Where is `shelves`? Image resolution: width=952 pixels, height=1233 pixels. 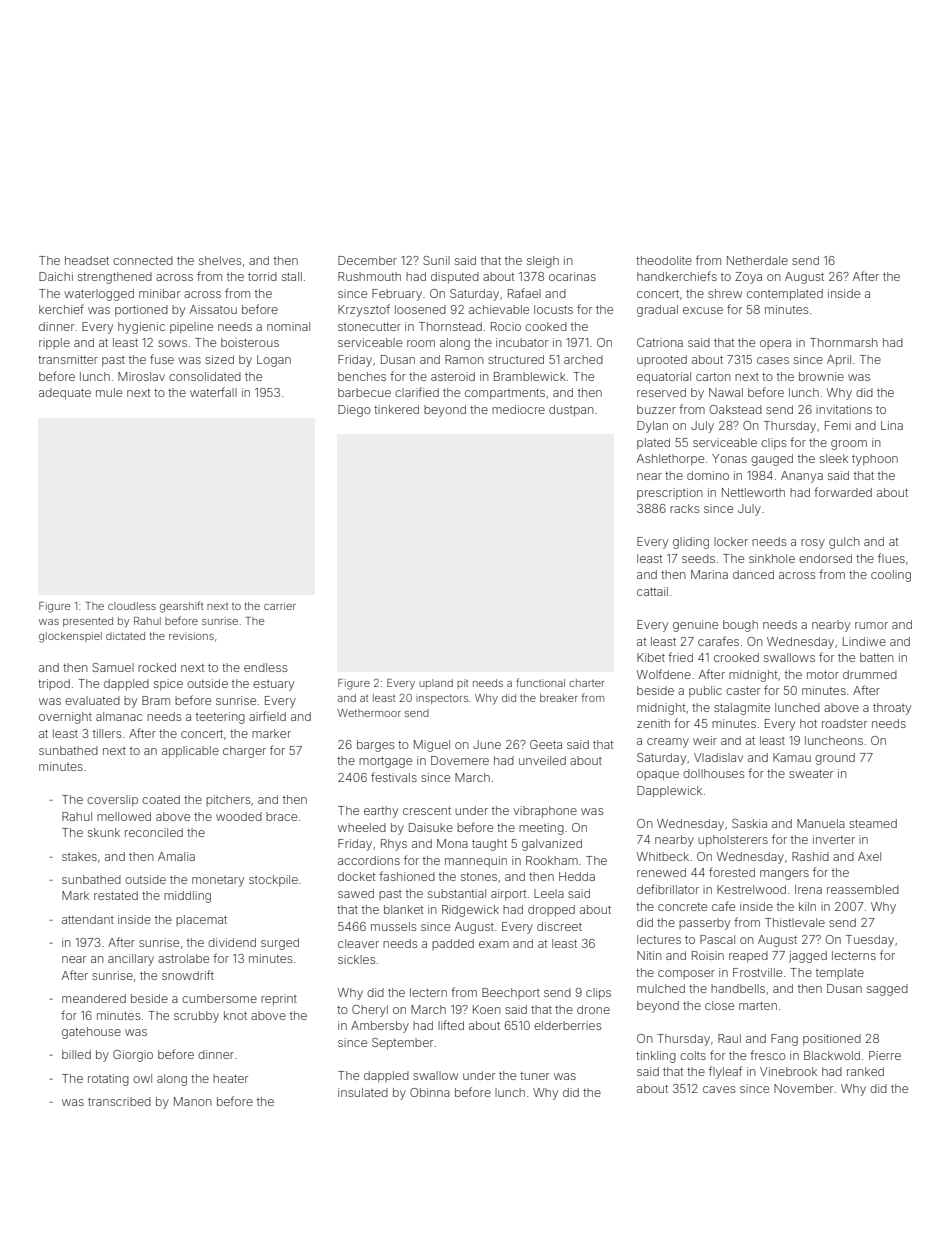 shelves is located at coordinates (220, 260).
